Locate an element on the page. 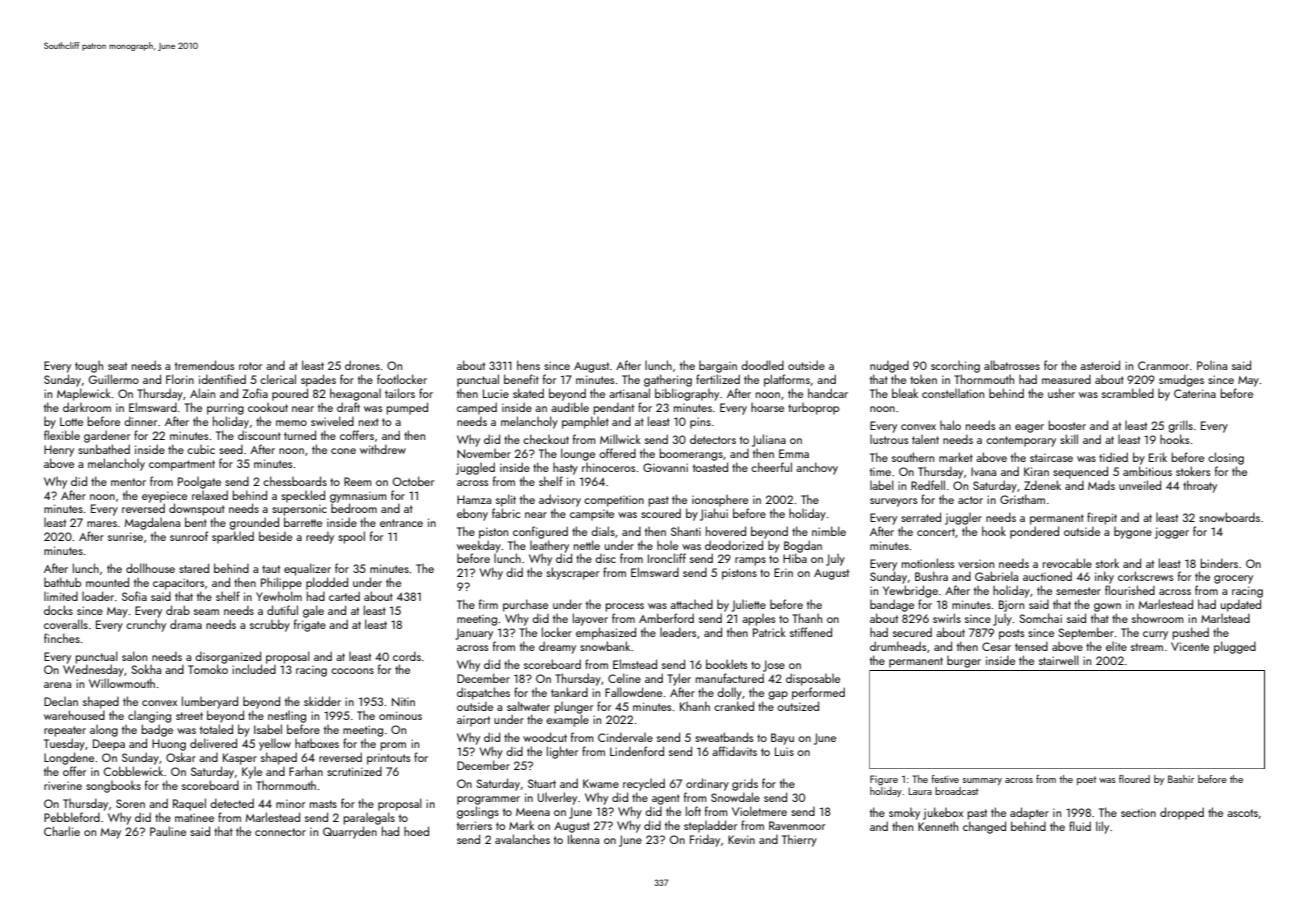 Image resolution: width=1308 pixels, height=924 pixels. drones is located at coordinates (362, 365).
